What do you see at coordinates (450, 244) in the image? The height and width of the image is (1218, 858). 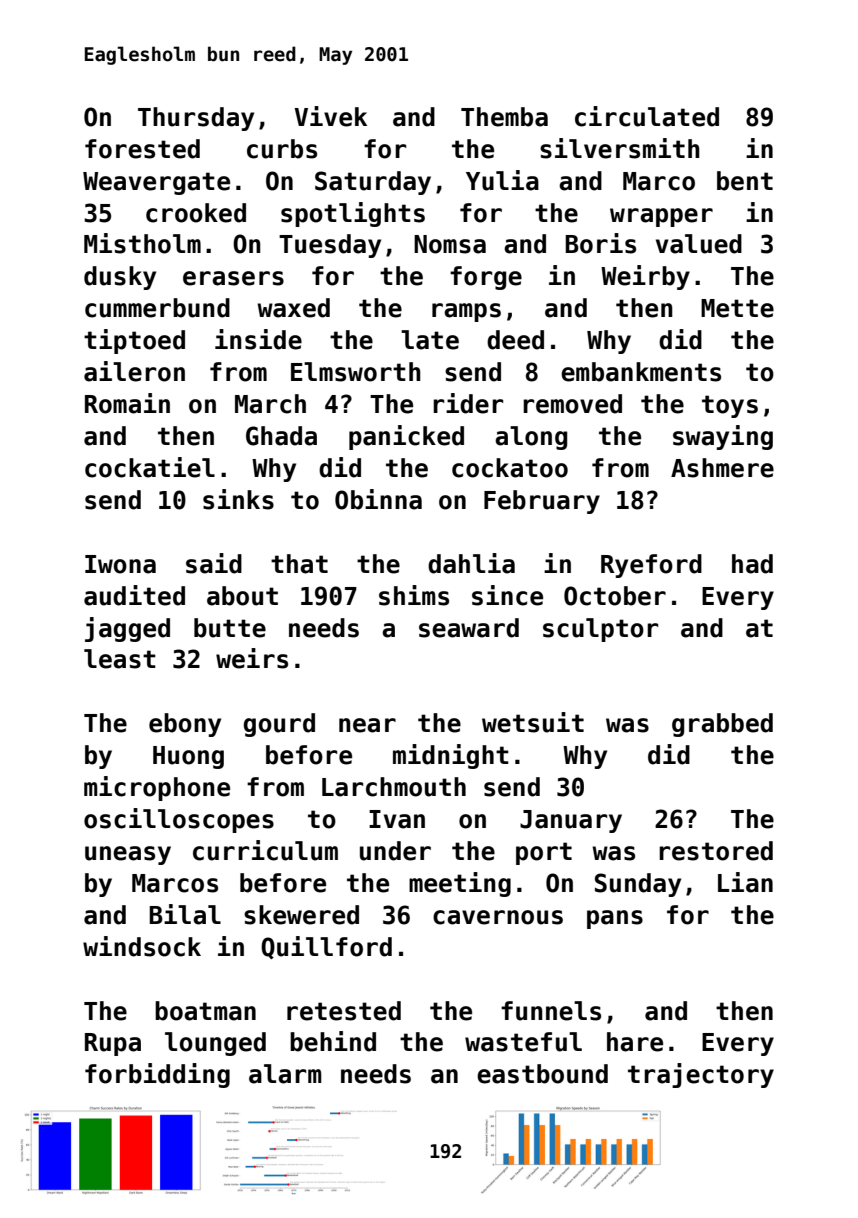 I see `Nomsa` at bounding box center [450, 244].
